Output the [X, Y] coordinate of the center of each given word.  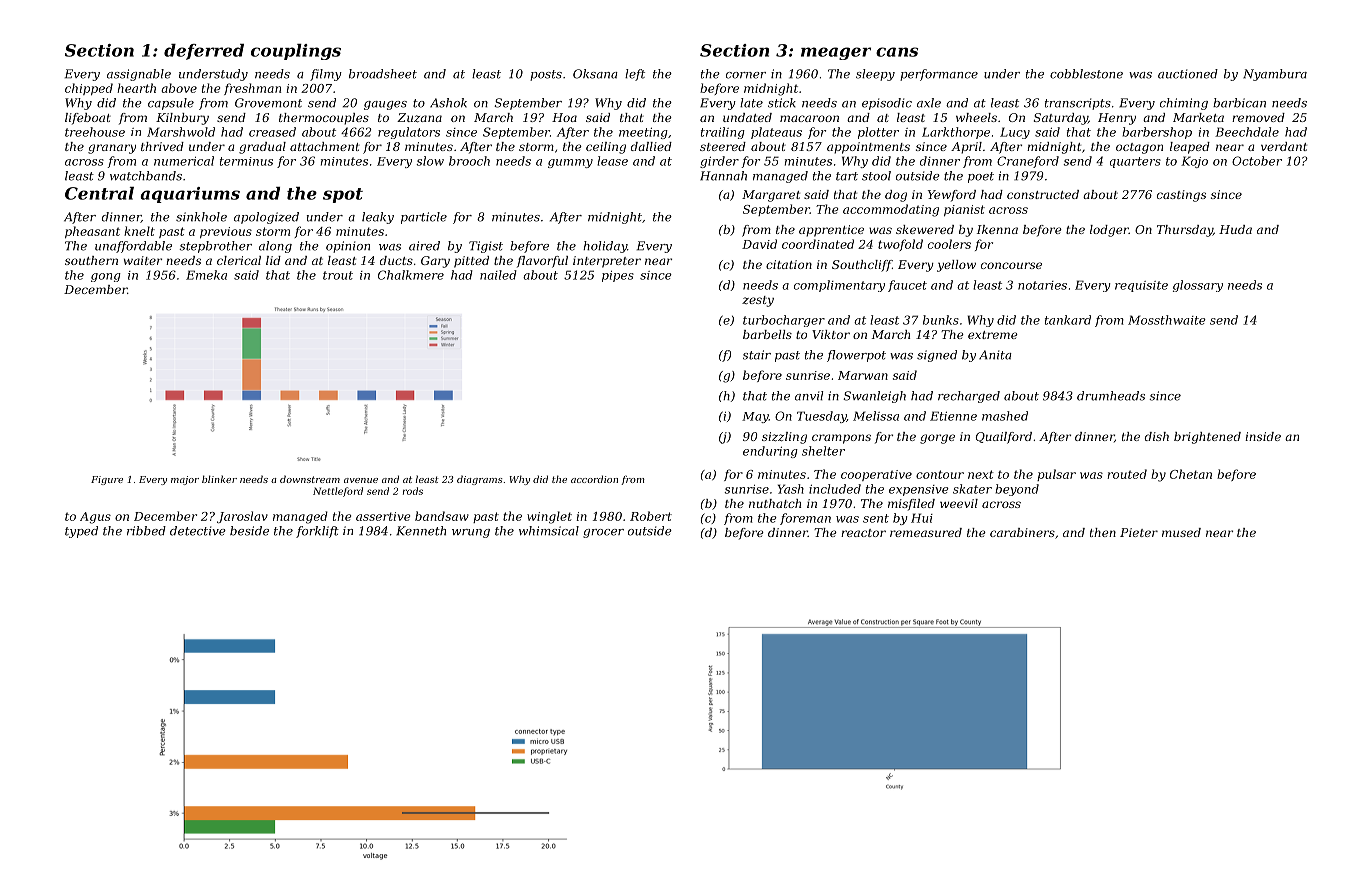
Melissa [876, 416]
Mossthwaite [1167, 320]
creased [272, 132]
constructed [1043, 194]
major [185, 480]
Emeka [206, 275]
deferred [204, 52]
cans [897, 52]
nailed [498, 275]
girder [719, 162]
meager [836, 53]
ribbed [146, 531]
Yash [791, 489]
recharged [969, 397]
